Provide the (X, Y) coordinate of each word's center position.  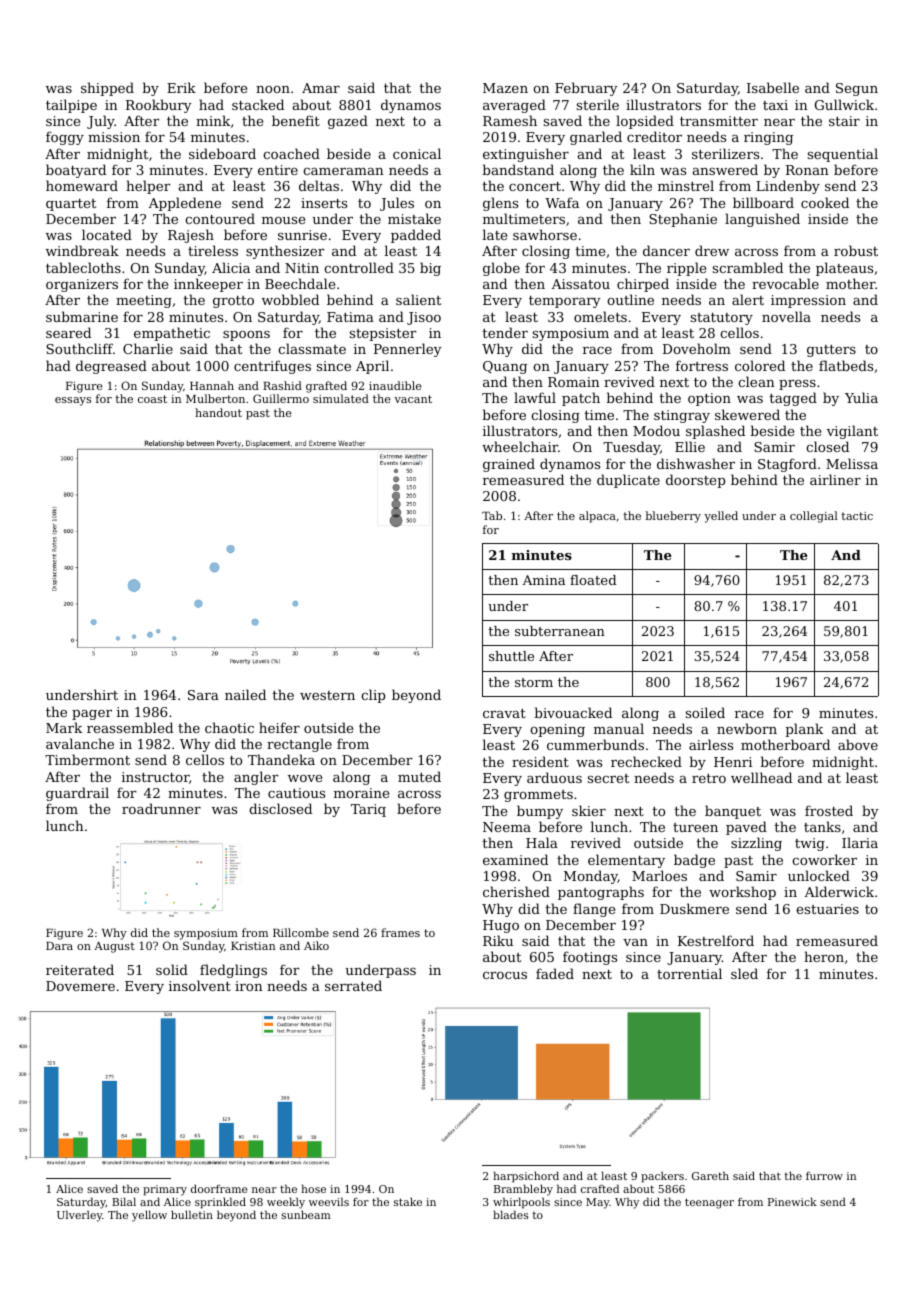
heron (824, 956)
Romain (574, 382)
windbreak (82, 250)
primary (165, 1190)
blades (510, 1214)
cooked (825, 202)
